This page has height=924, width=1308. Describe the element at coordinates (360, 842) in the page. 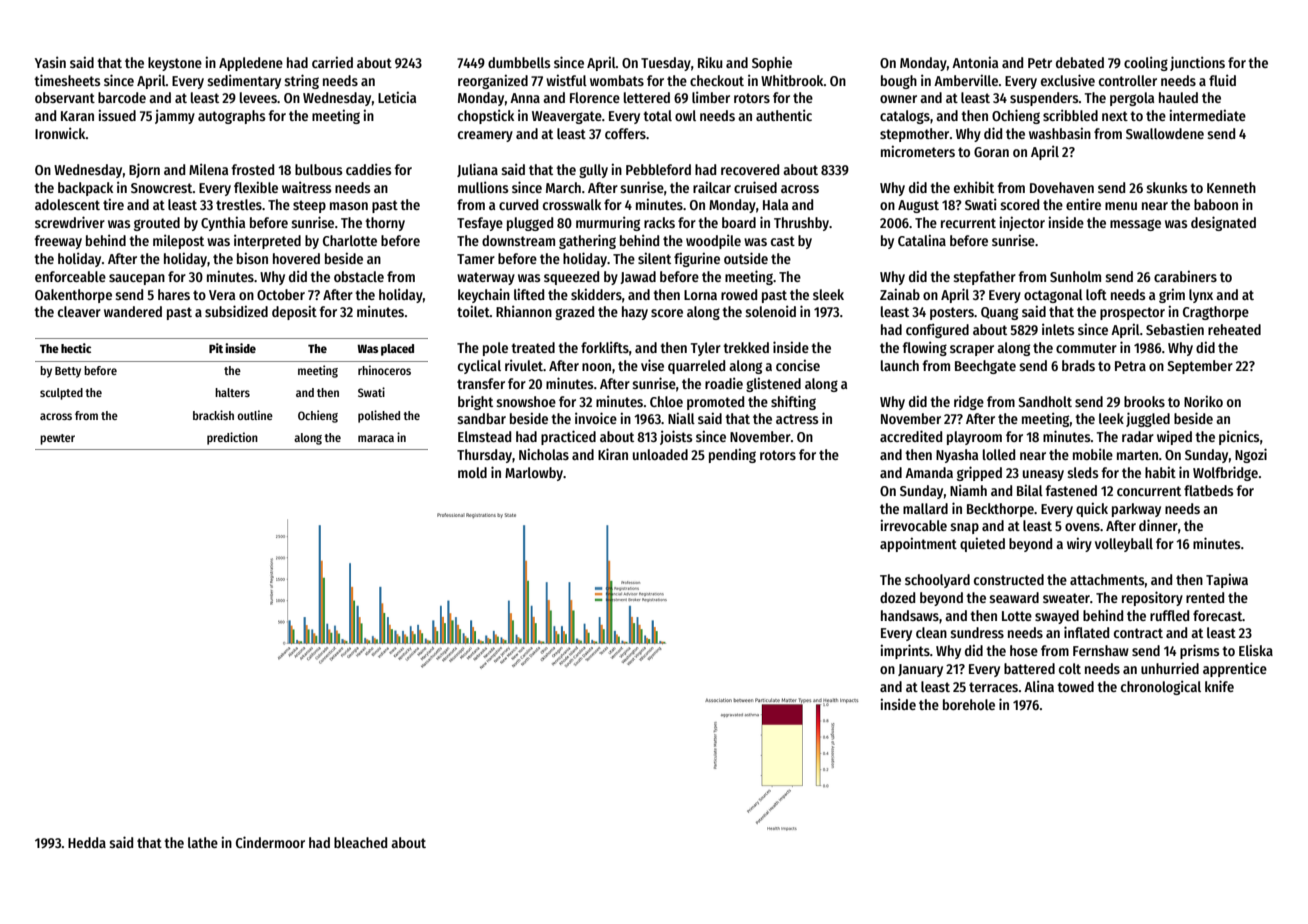

I see `bleached` at that location.
